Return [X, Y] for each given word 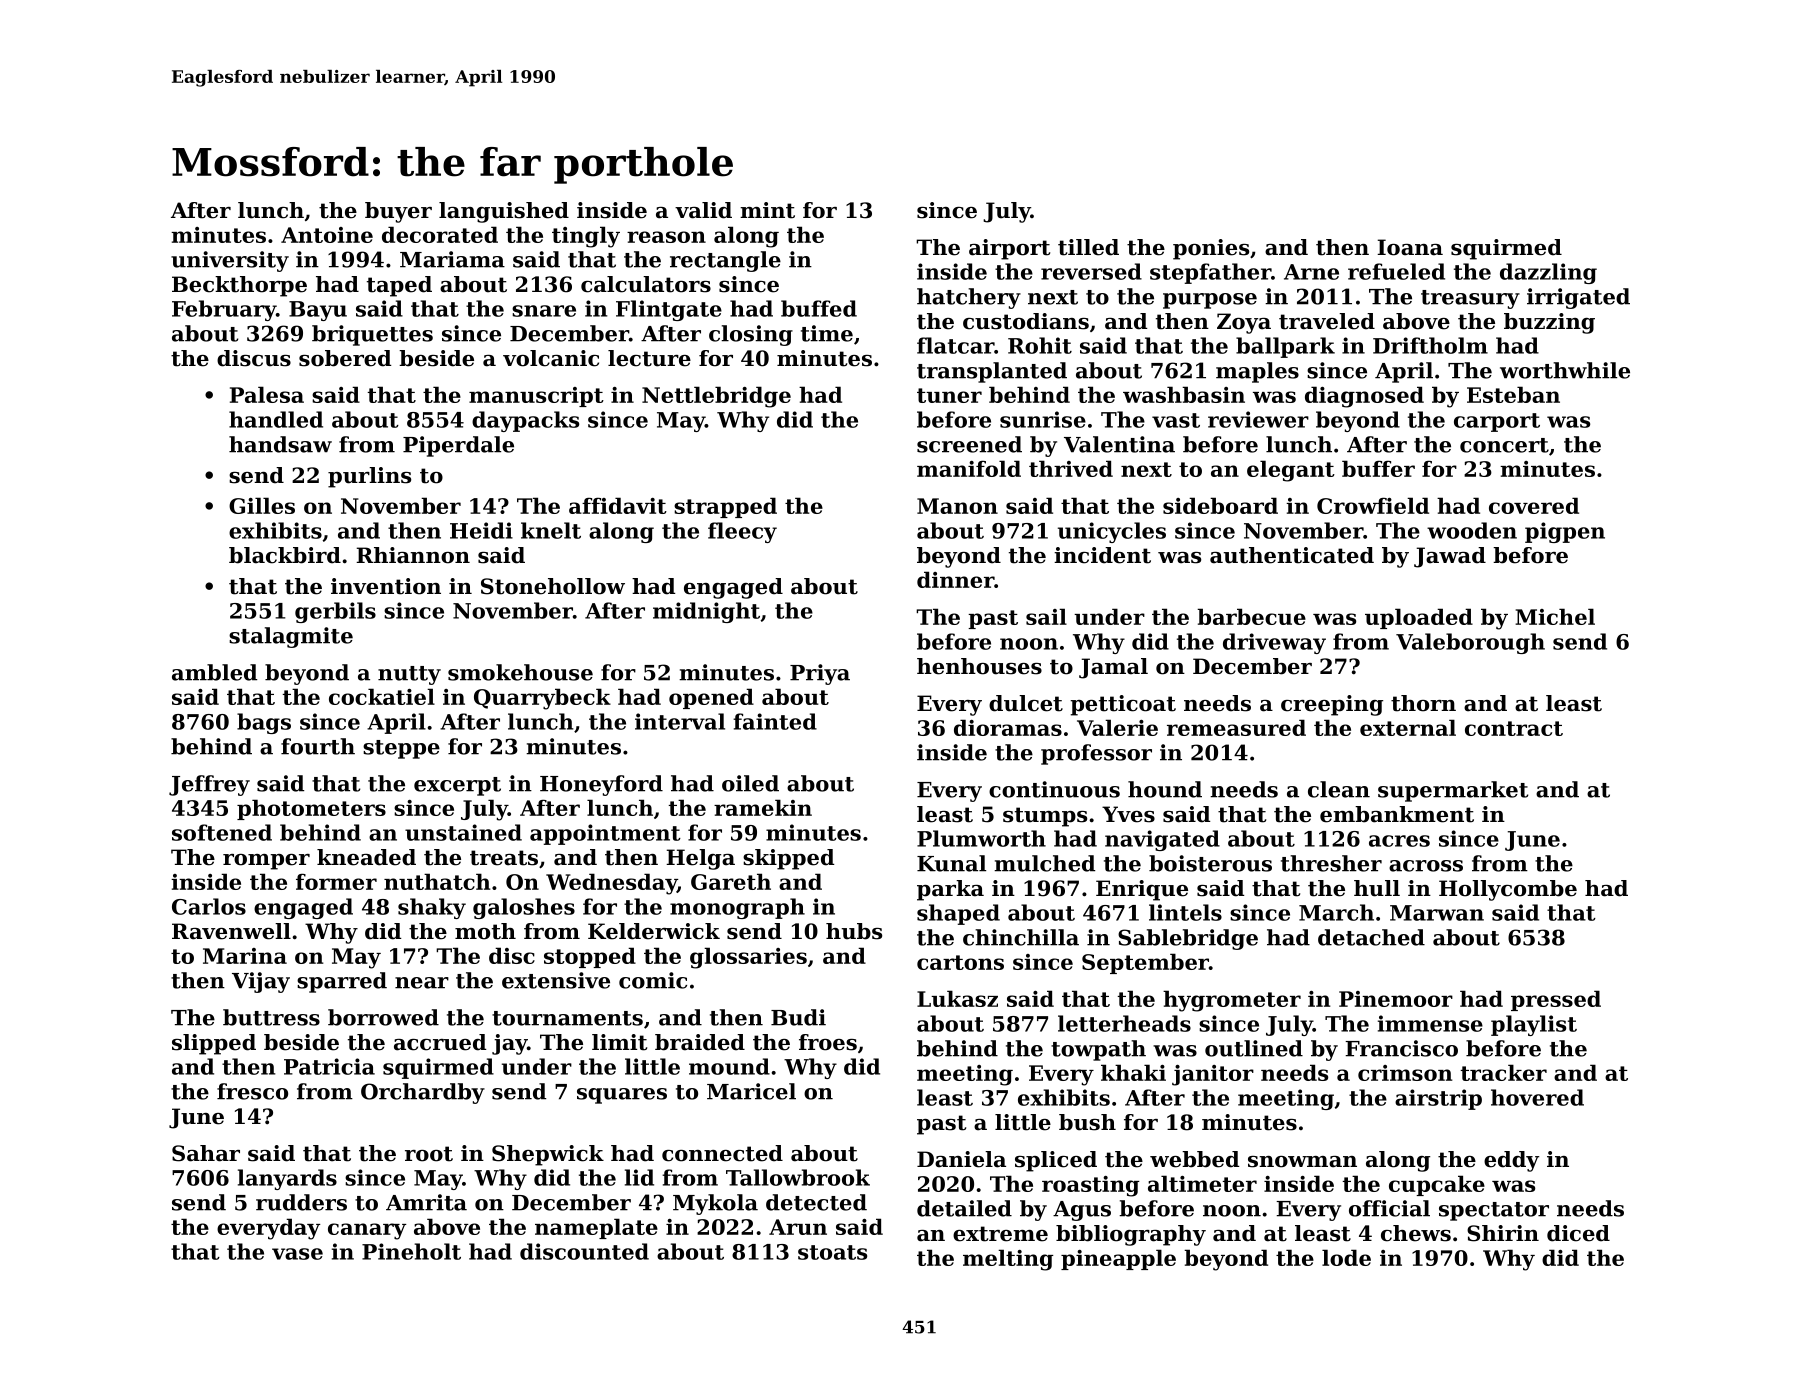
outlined [1254, 1048]
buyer [398, 212]
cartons [960, 962]
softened [222, 832]
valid [703, 210]
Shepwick [548, 1155]
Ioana [1410, 247]
